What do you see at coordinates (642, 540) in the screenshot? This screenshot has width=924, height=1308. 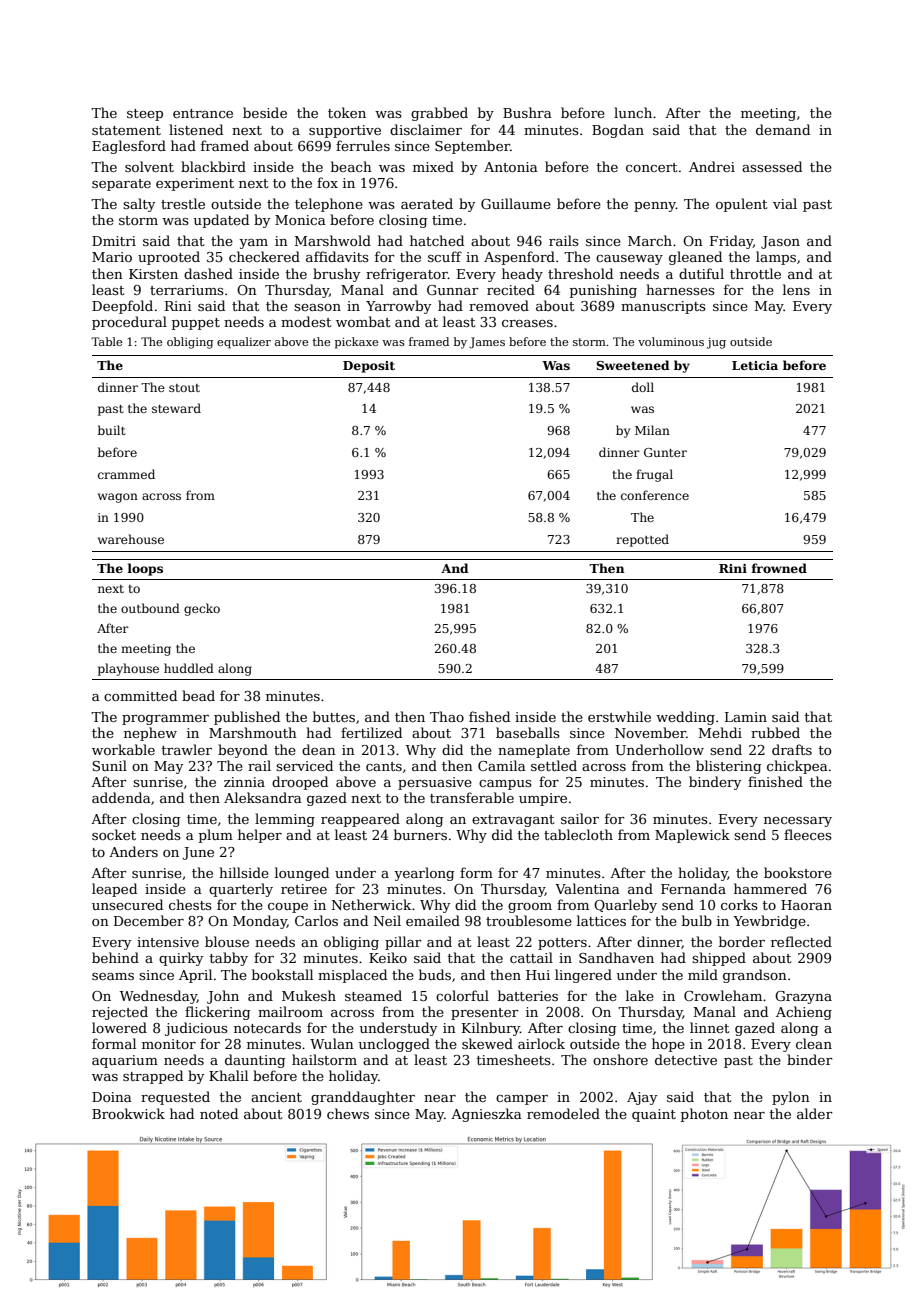 I see `repotted` at bounding box center [642, 540].
